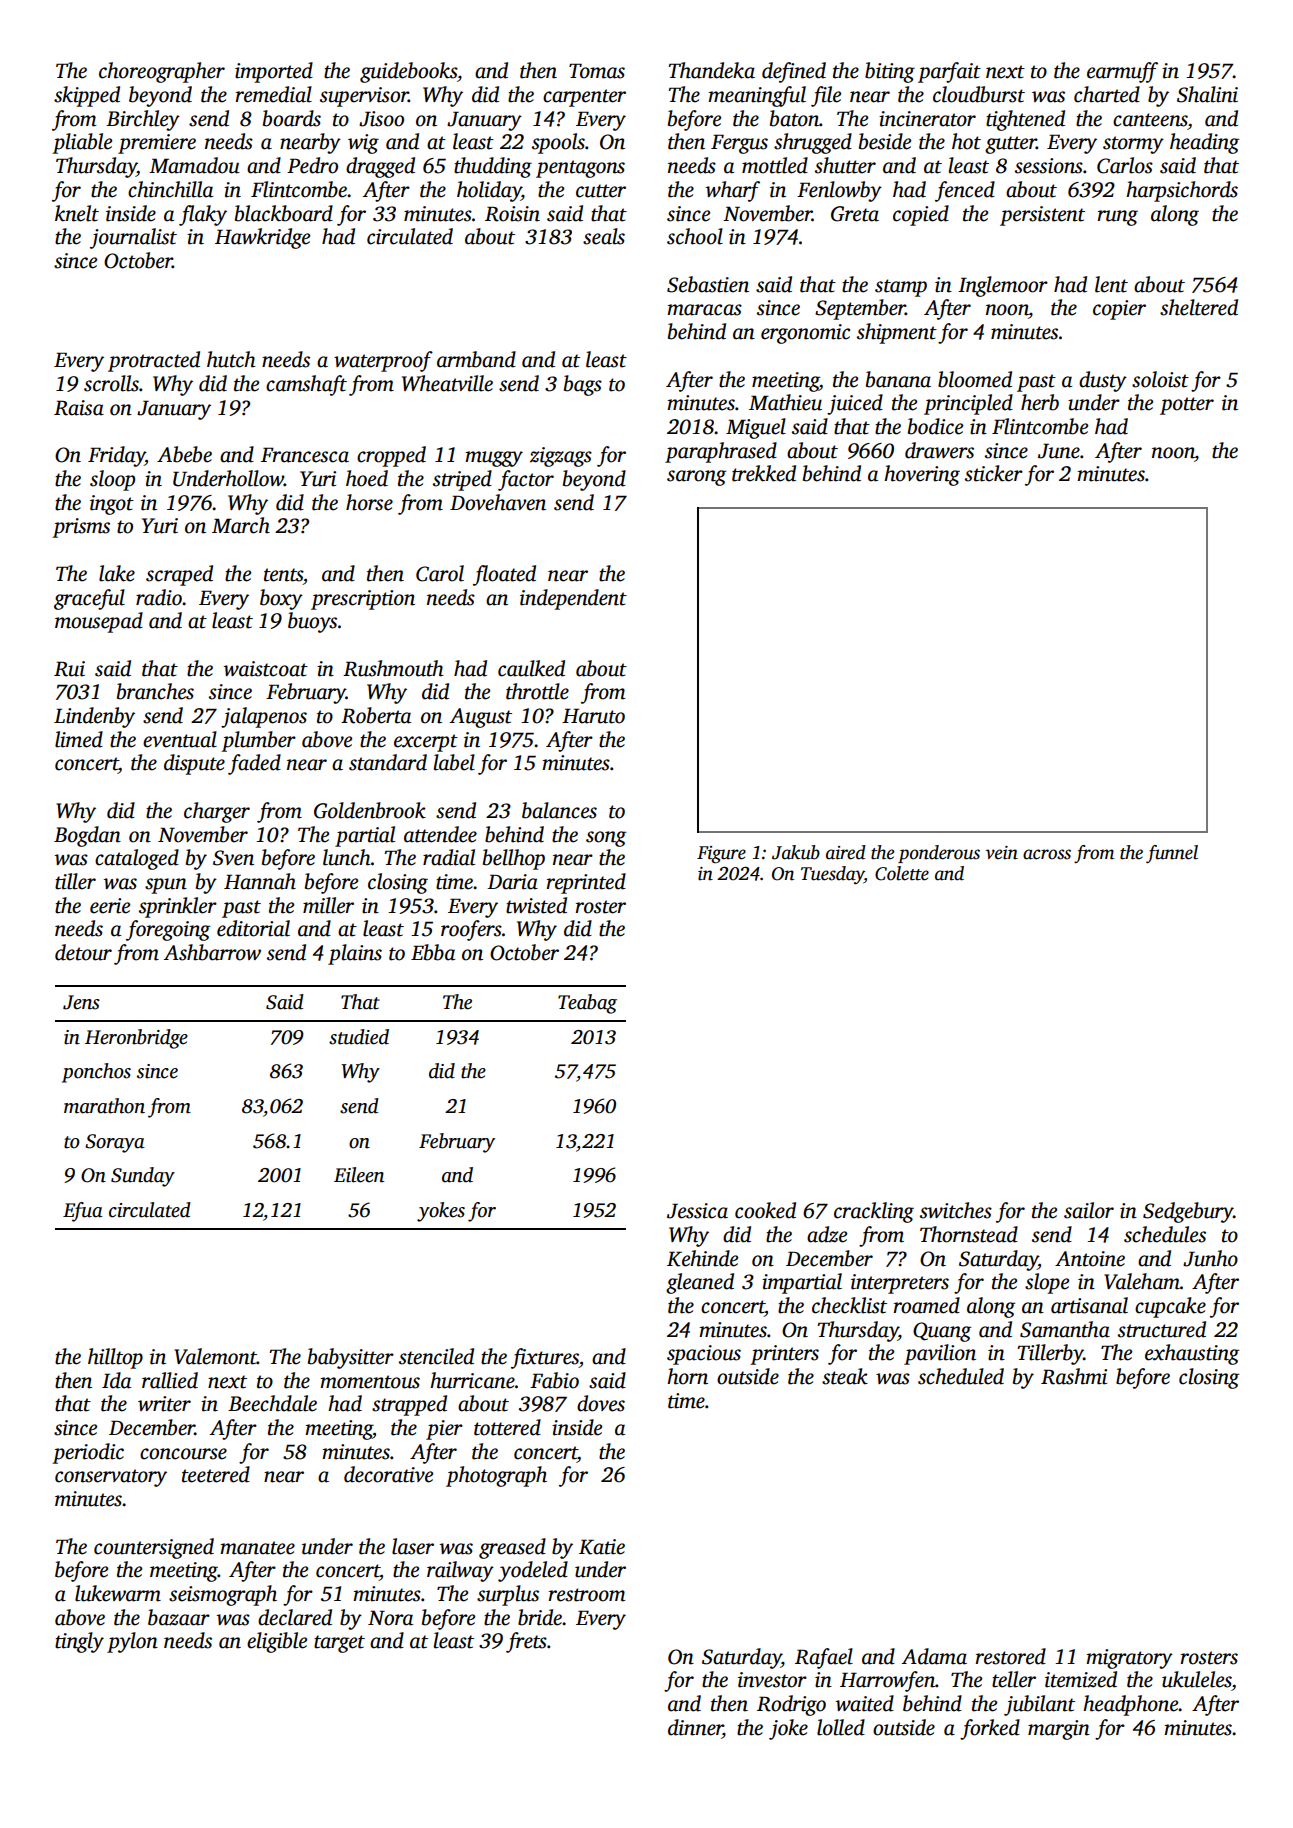 This screenshot has height=1828, width=1293. I want to click on cataloged, so click(137, 859).
